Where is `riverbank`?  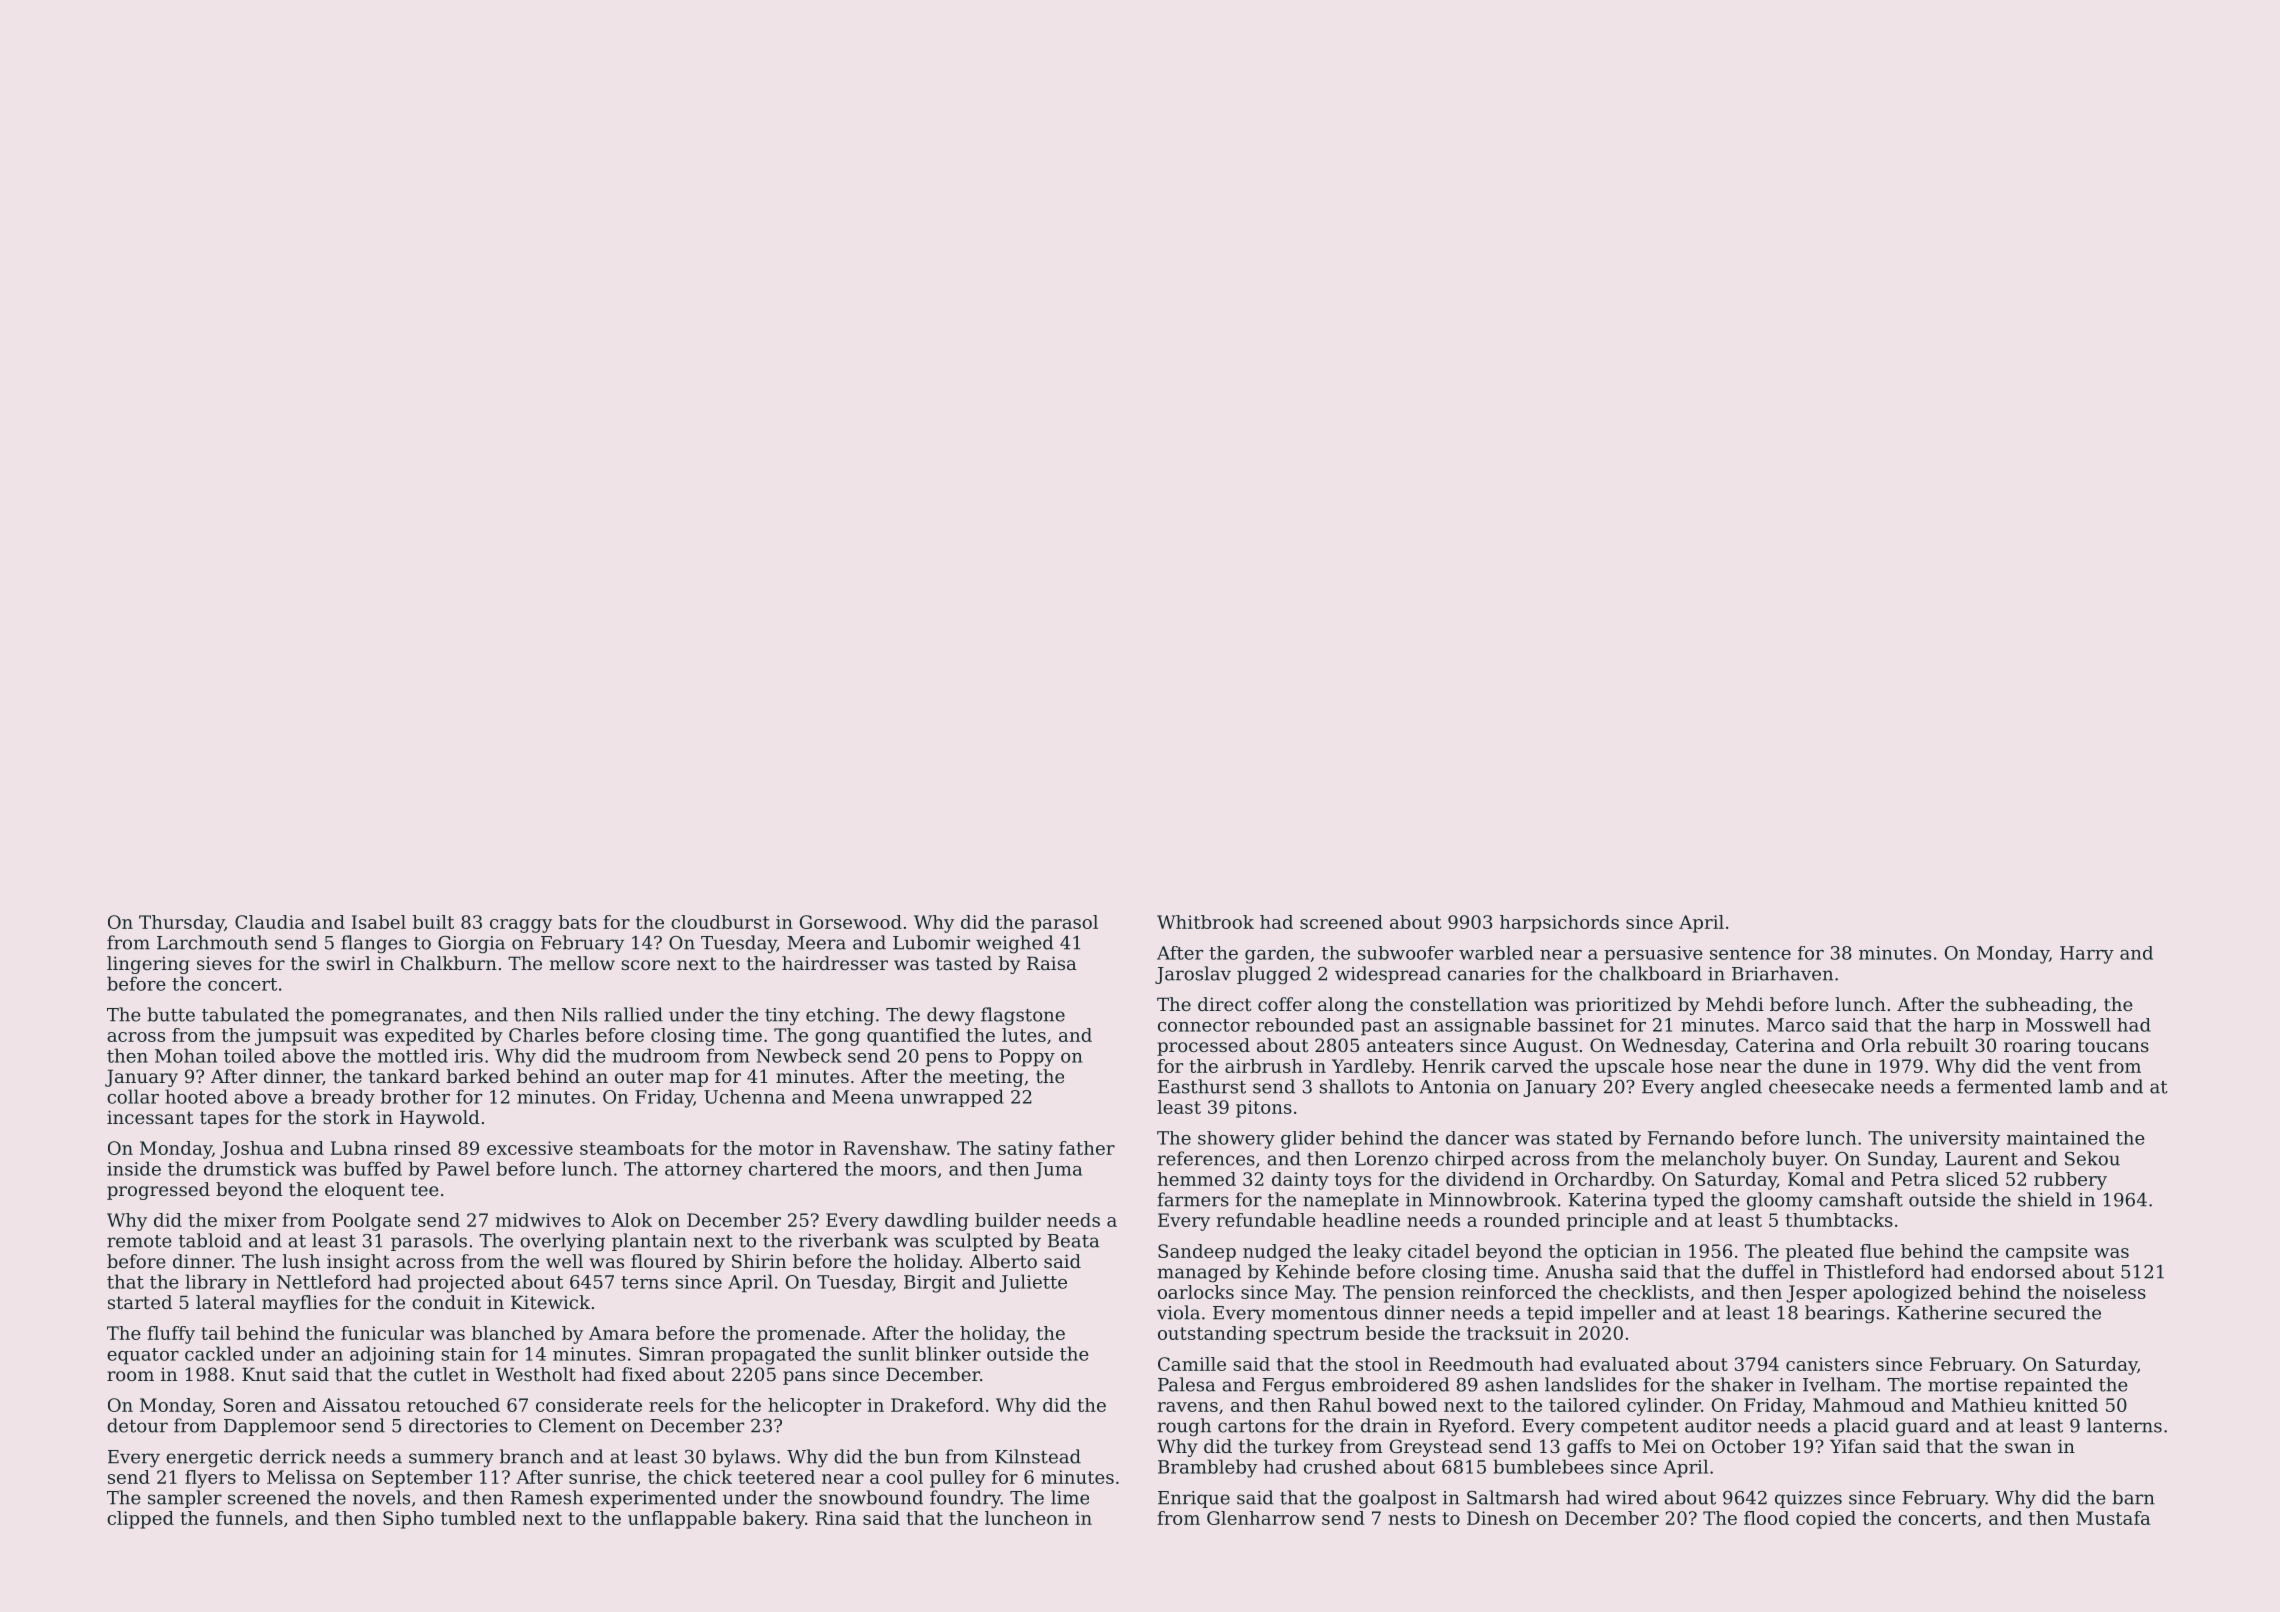 riverbank is located at coordinates (843, 1240).
